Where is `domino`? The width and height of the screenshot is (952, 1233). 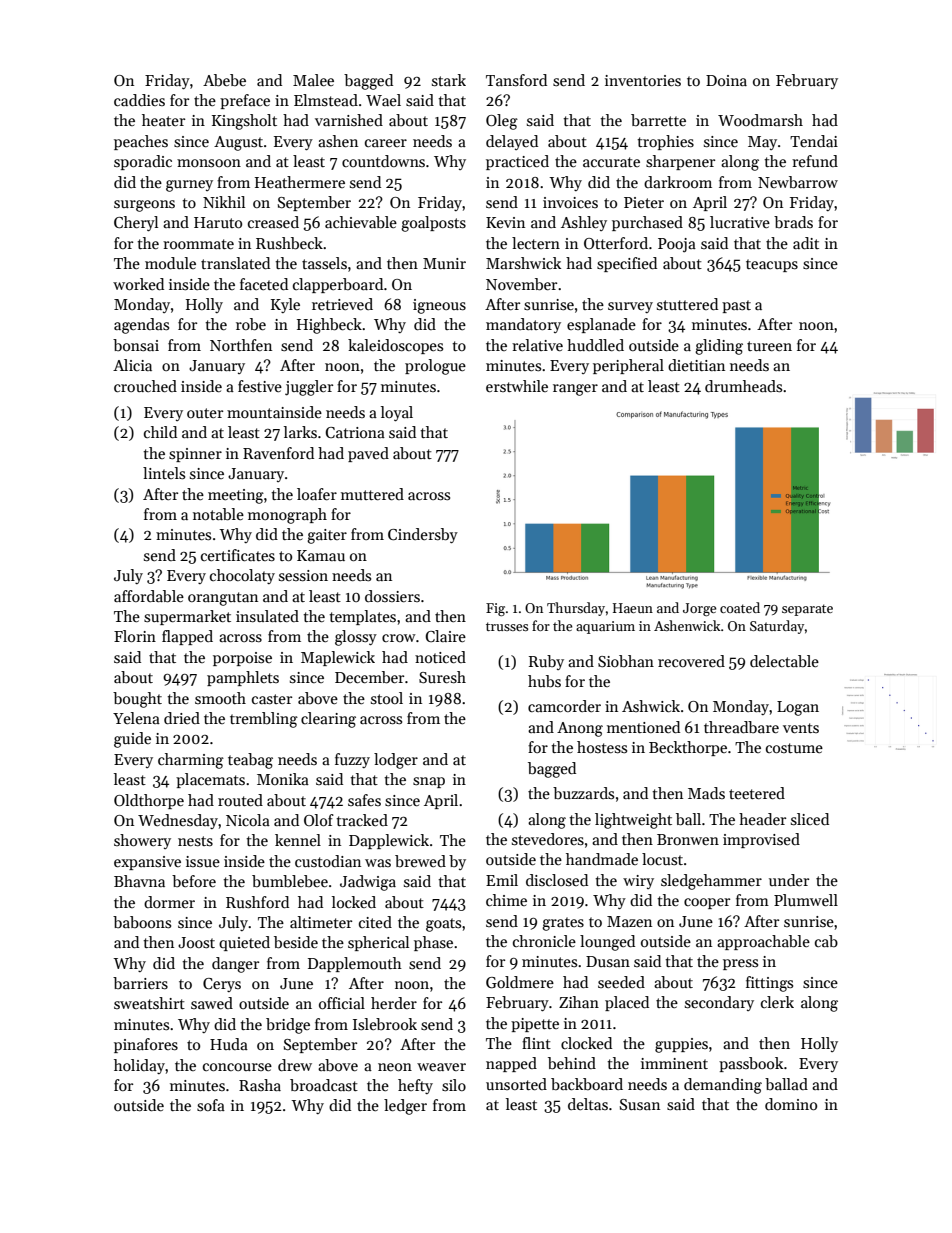
domino is located at coordinates (791, 1104).
